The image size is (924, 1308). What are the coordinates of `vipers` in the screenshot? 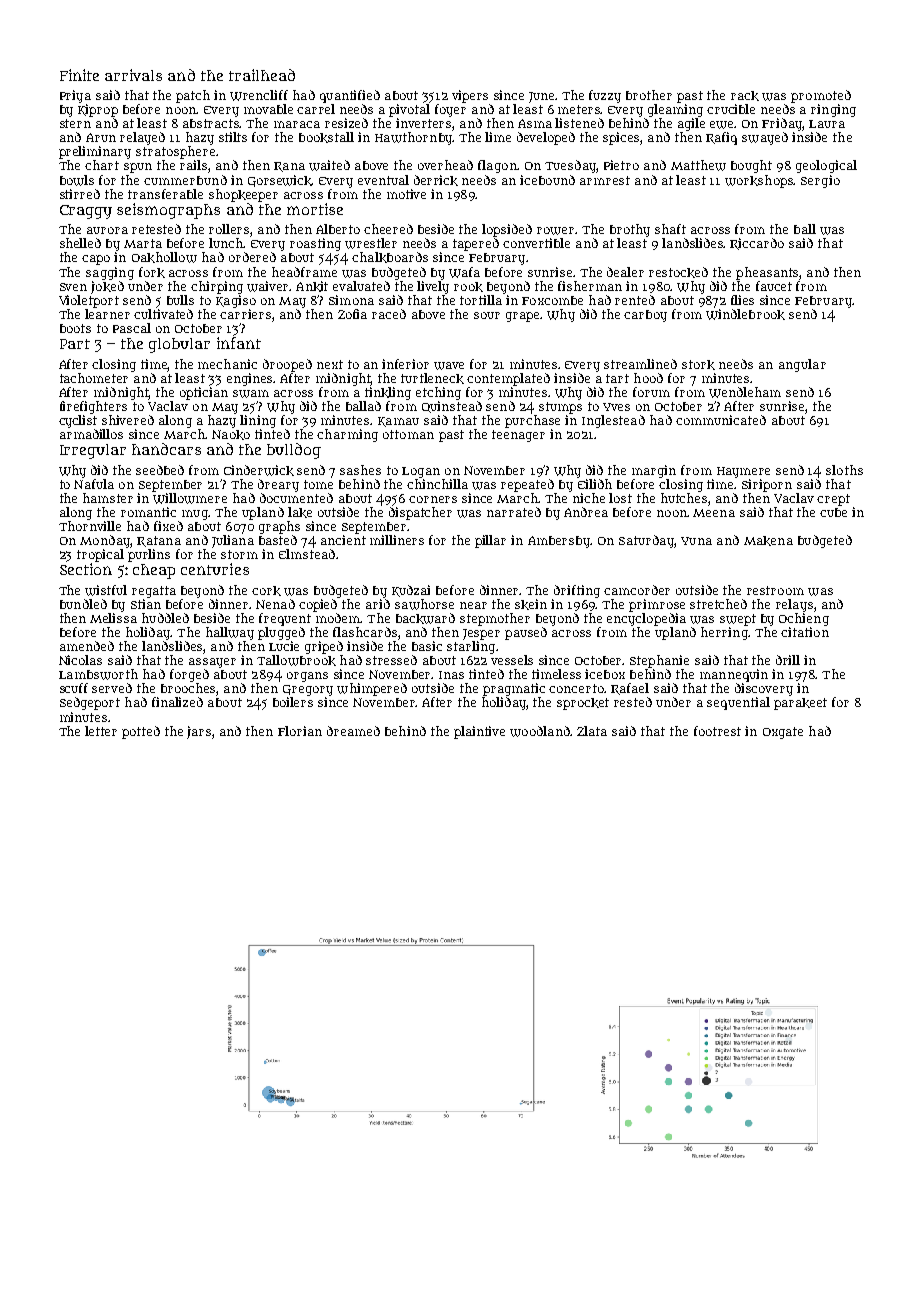 It's located at (470, 96).
